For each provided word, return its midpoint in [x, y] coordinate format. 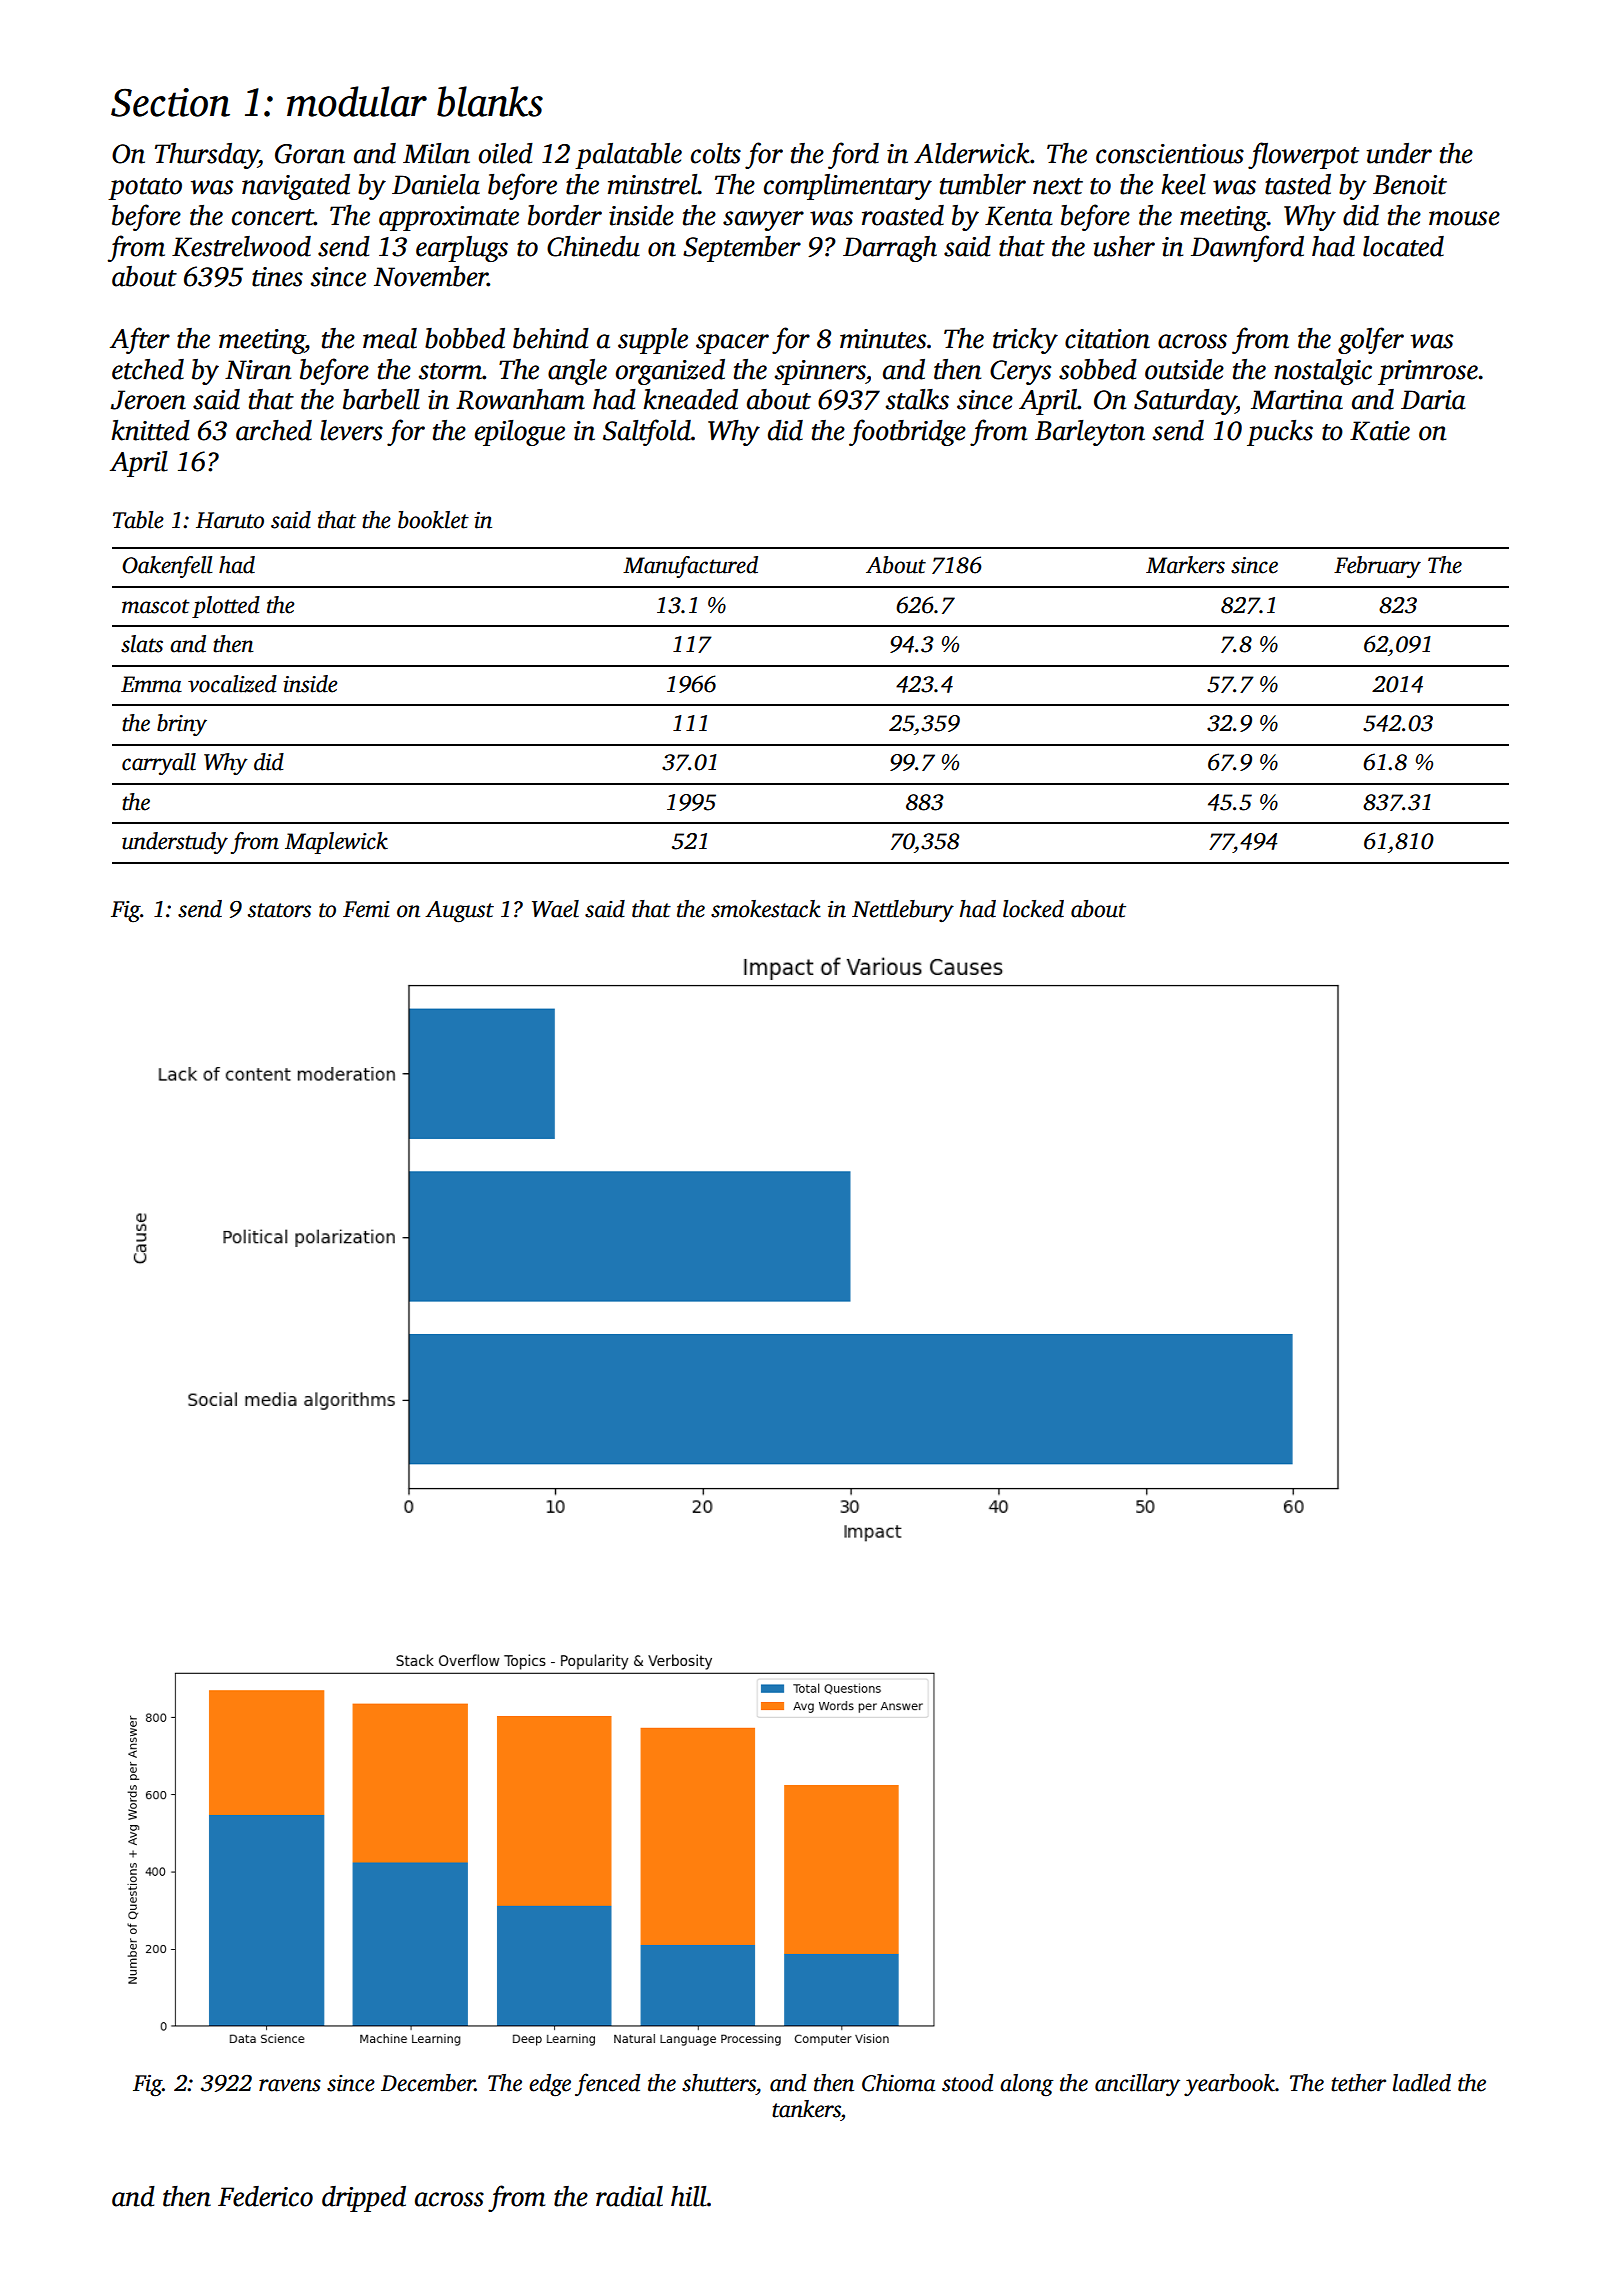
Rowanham [520, 399]
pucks [1280, 433]
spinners [820, 372]
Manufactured [690, 567]
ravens [290, 2085]
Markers [1185, 565]
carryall [159, 764]
